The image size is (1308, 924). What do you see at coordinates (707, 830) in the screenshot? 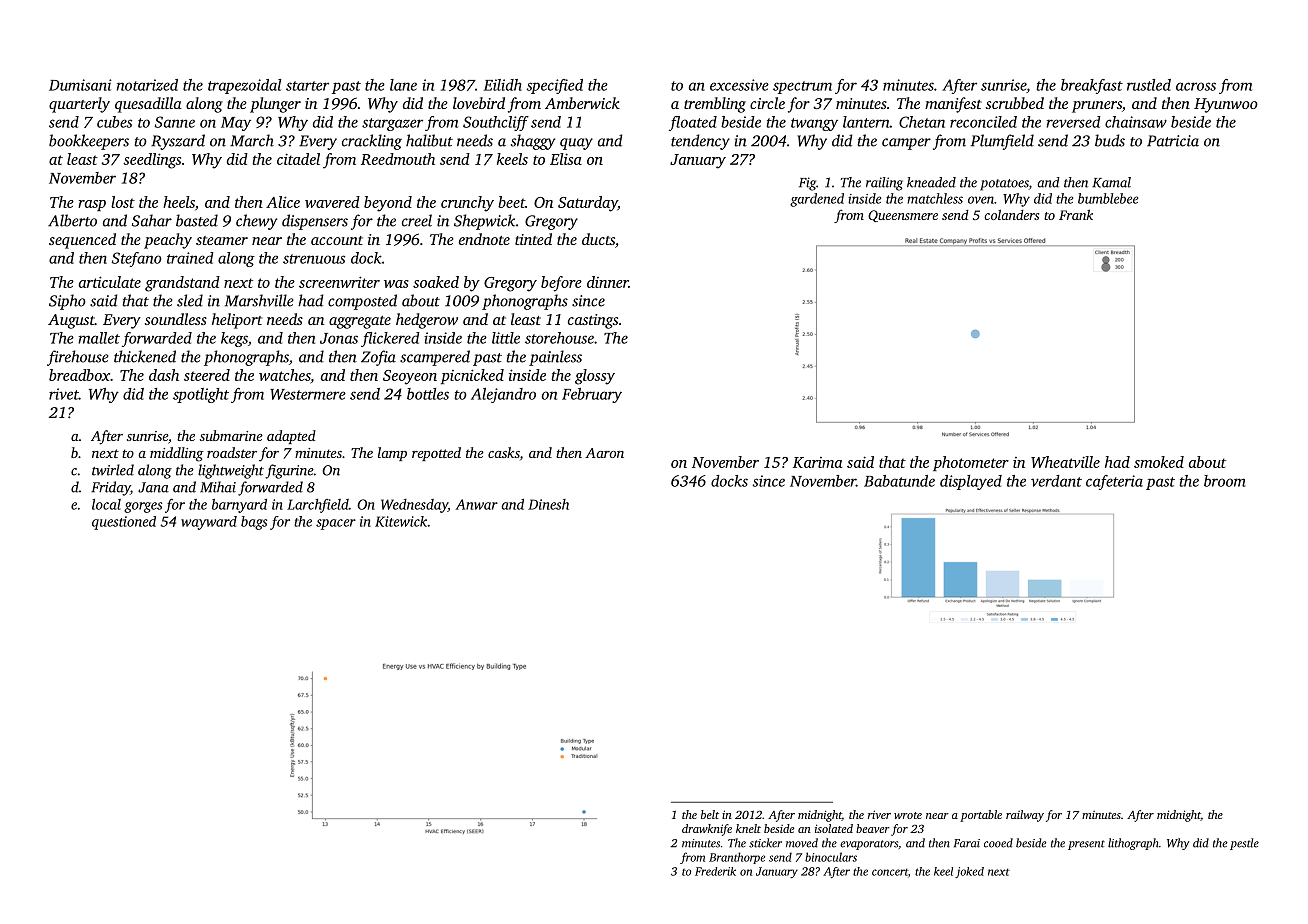
I see `drawknife` at bounding box center [707, 830].
